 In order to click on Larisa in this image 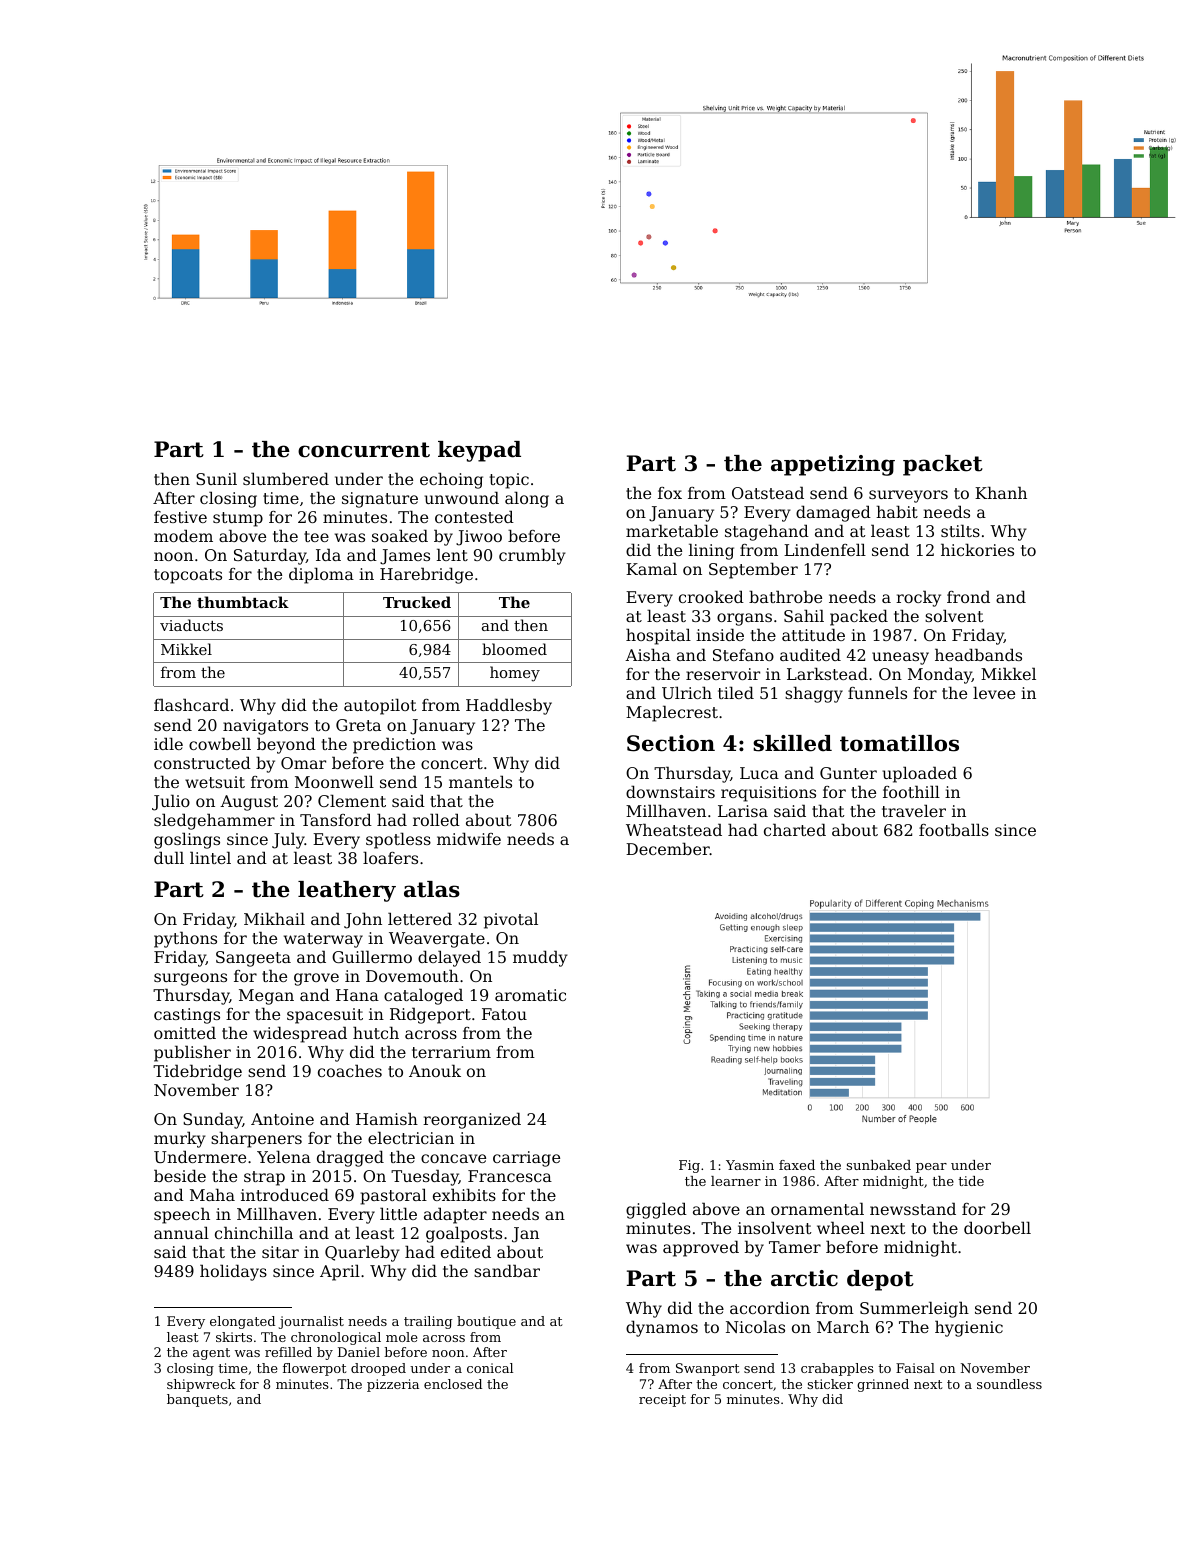, I will do `click(743, 811)`.
